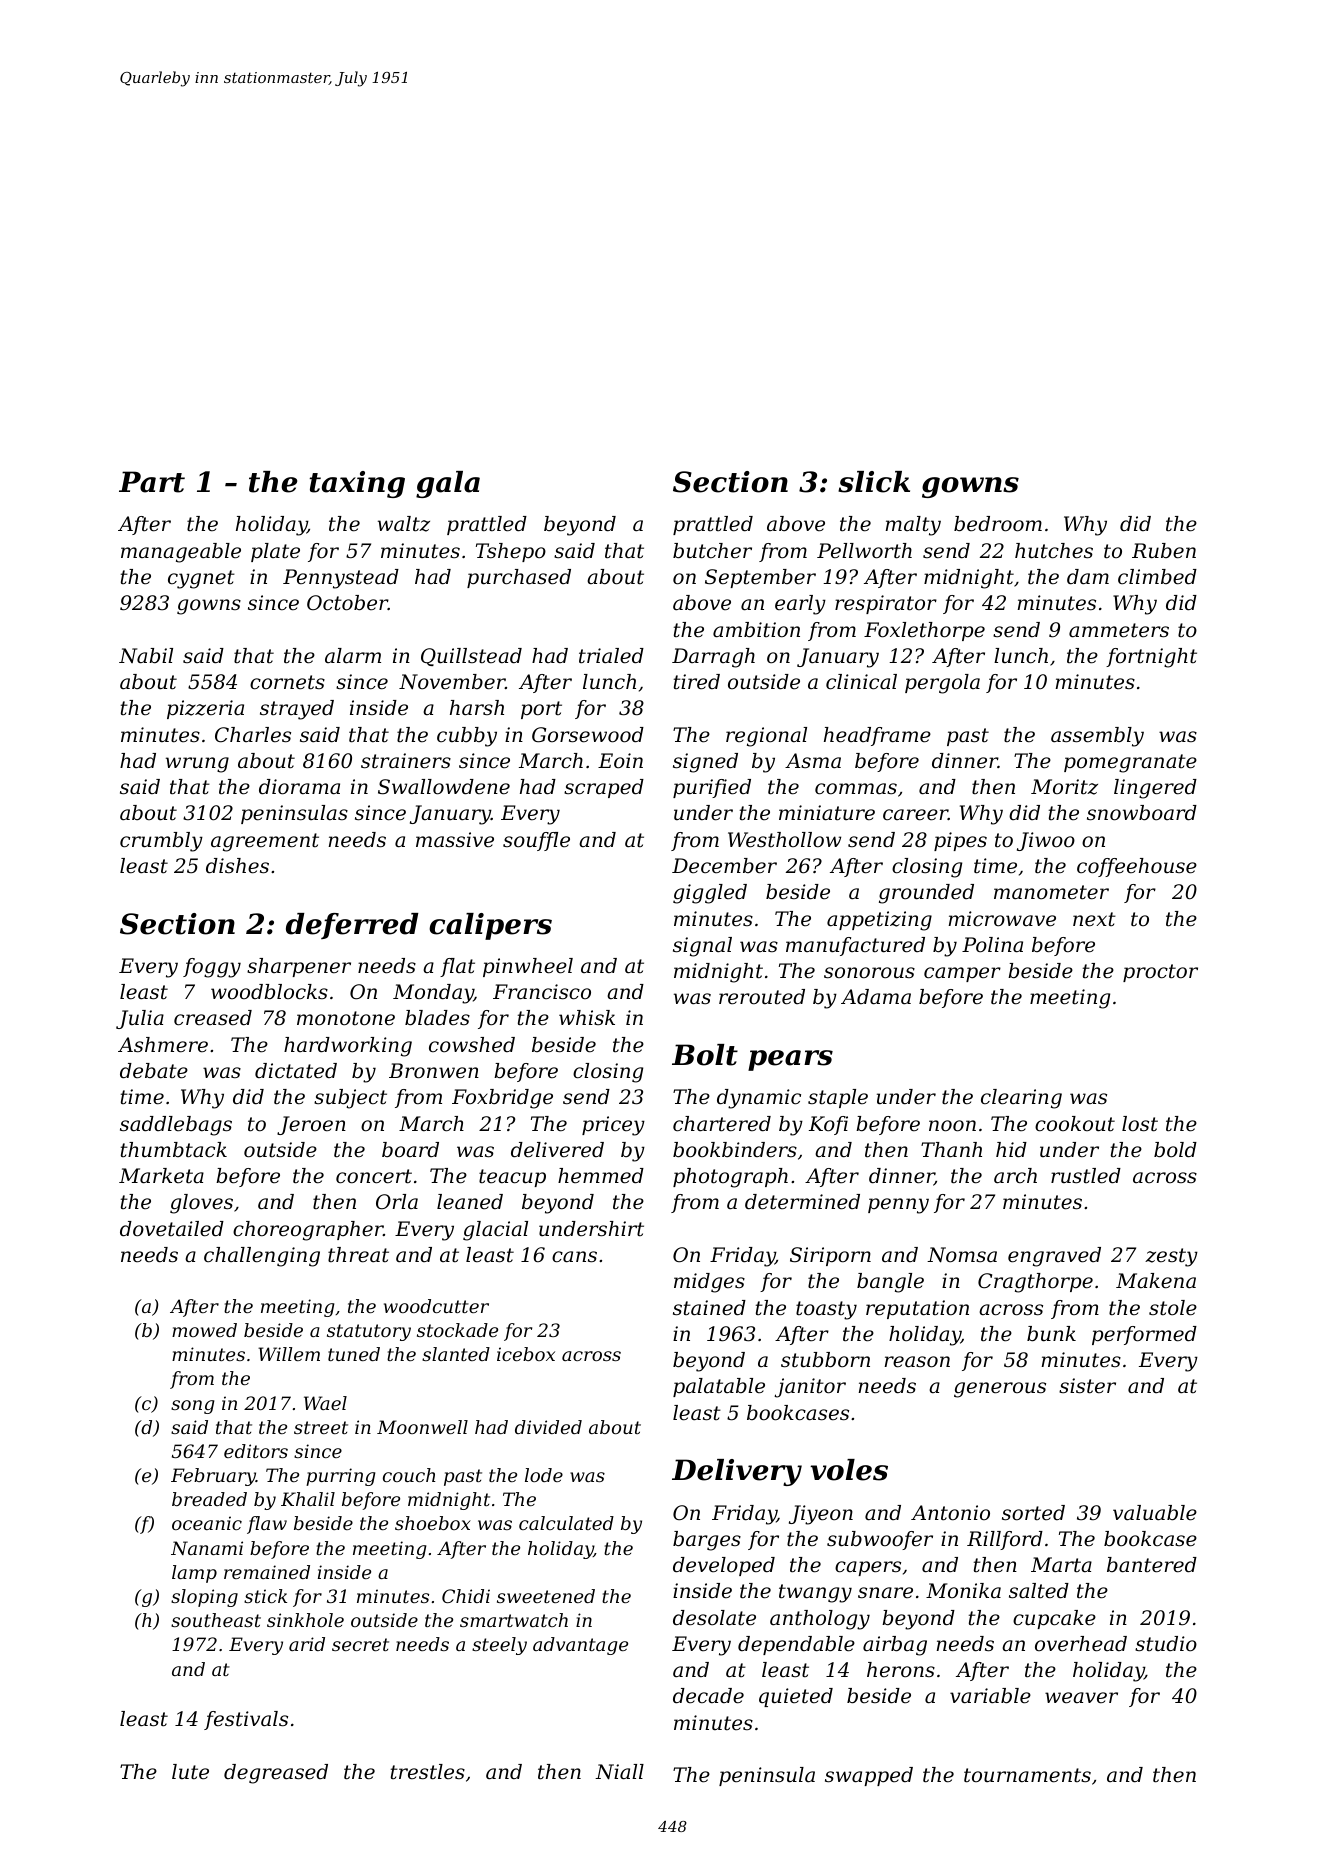 Image resolution: width=1317 pixels, height=1862 pixels. I want to click on tuned, so click(354, 1354).
